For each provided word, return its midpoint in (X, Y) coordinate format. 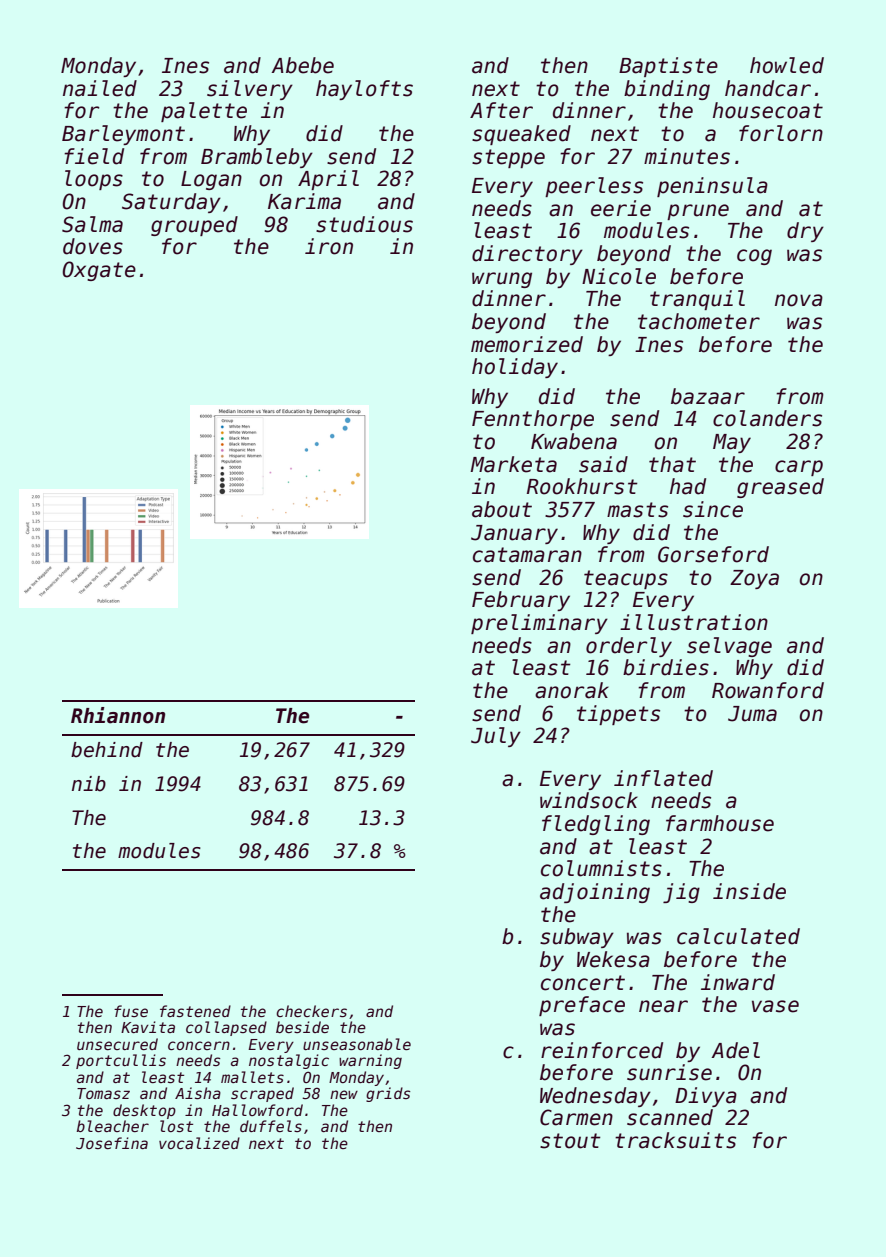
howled (787, 65)
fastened (195, 1011)
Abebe (302, 65)
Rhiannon (118, 715)
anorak (572, 690)
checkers (311, 1011)
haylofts (364, 90)
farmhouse (720, 823)
